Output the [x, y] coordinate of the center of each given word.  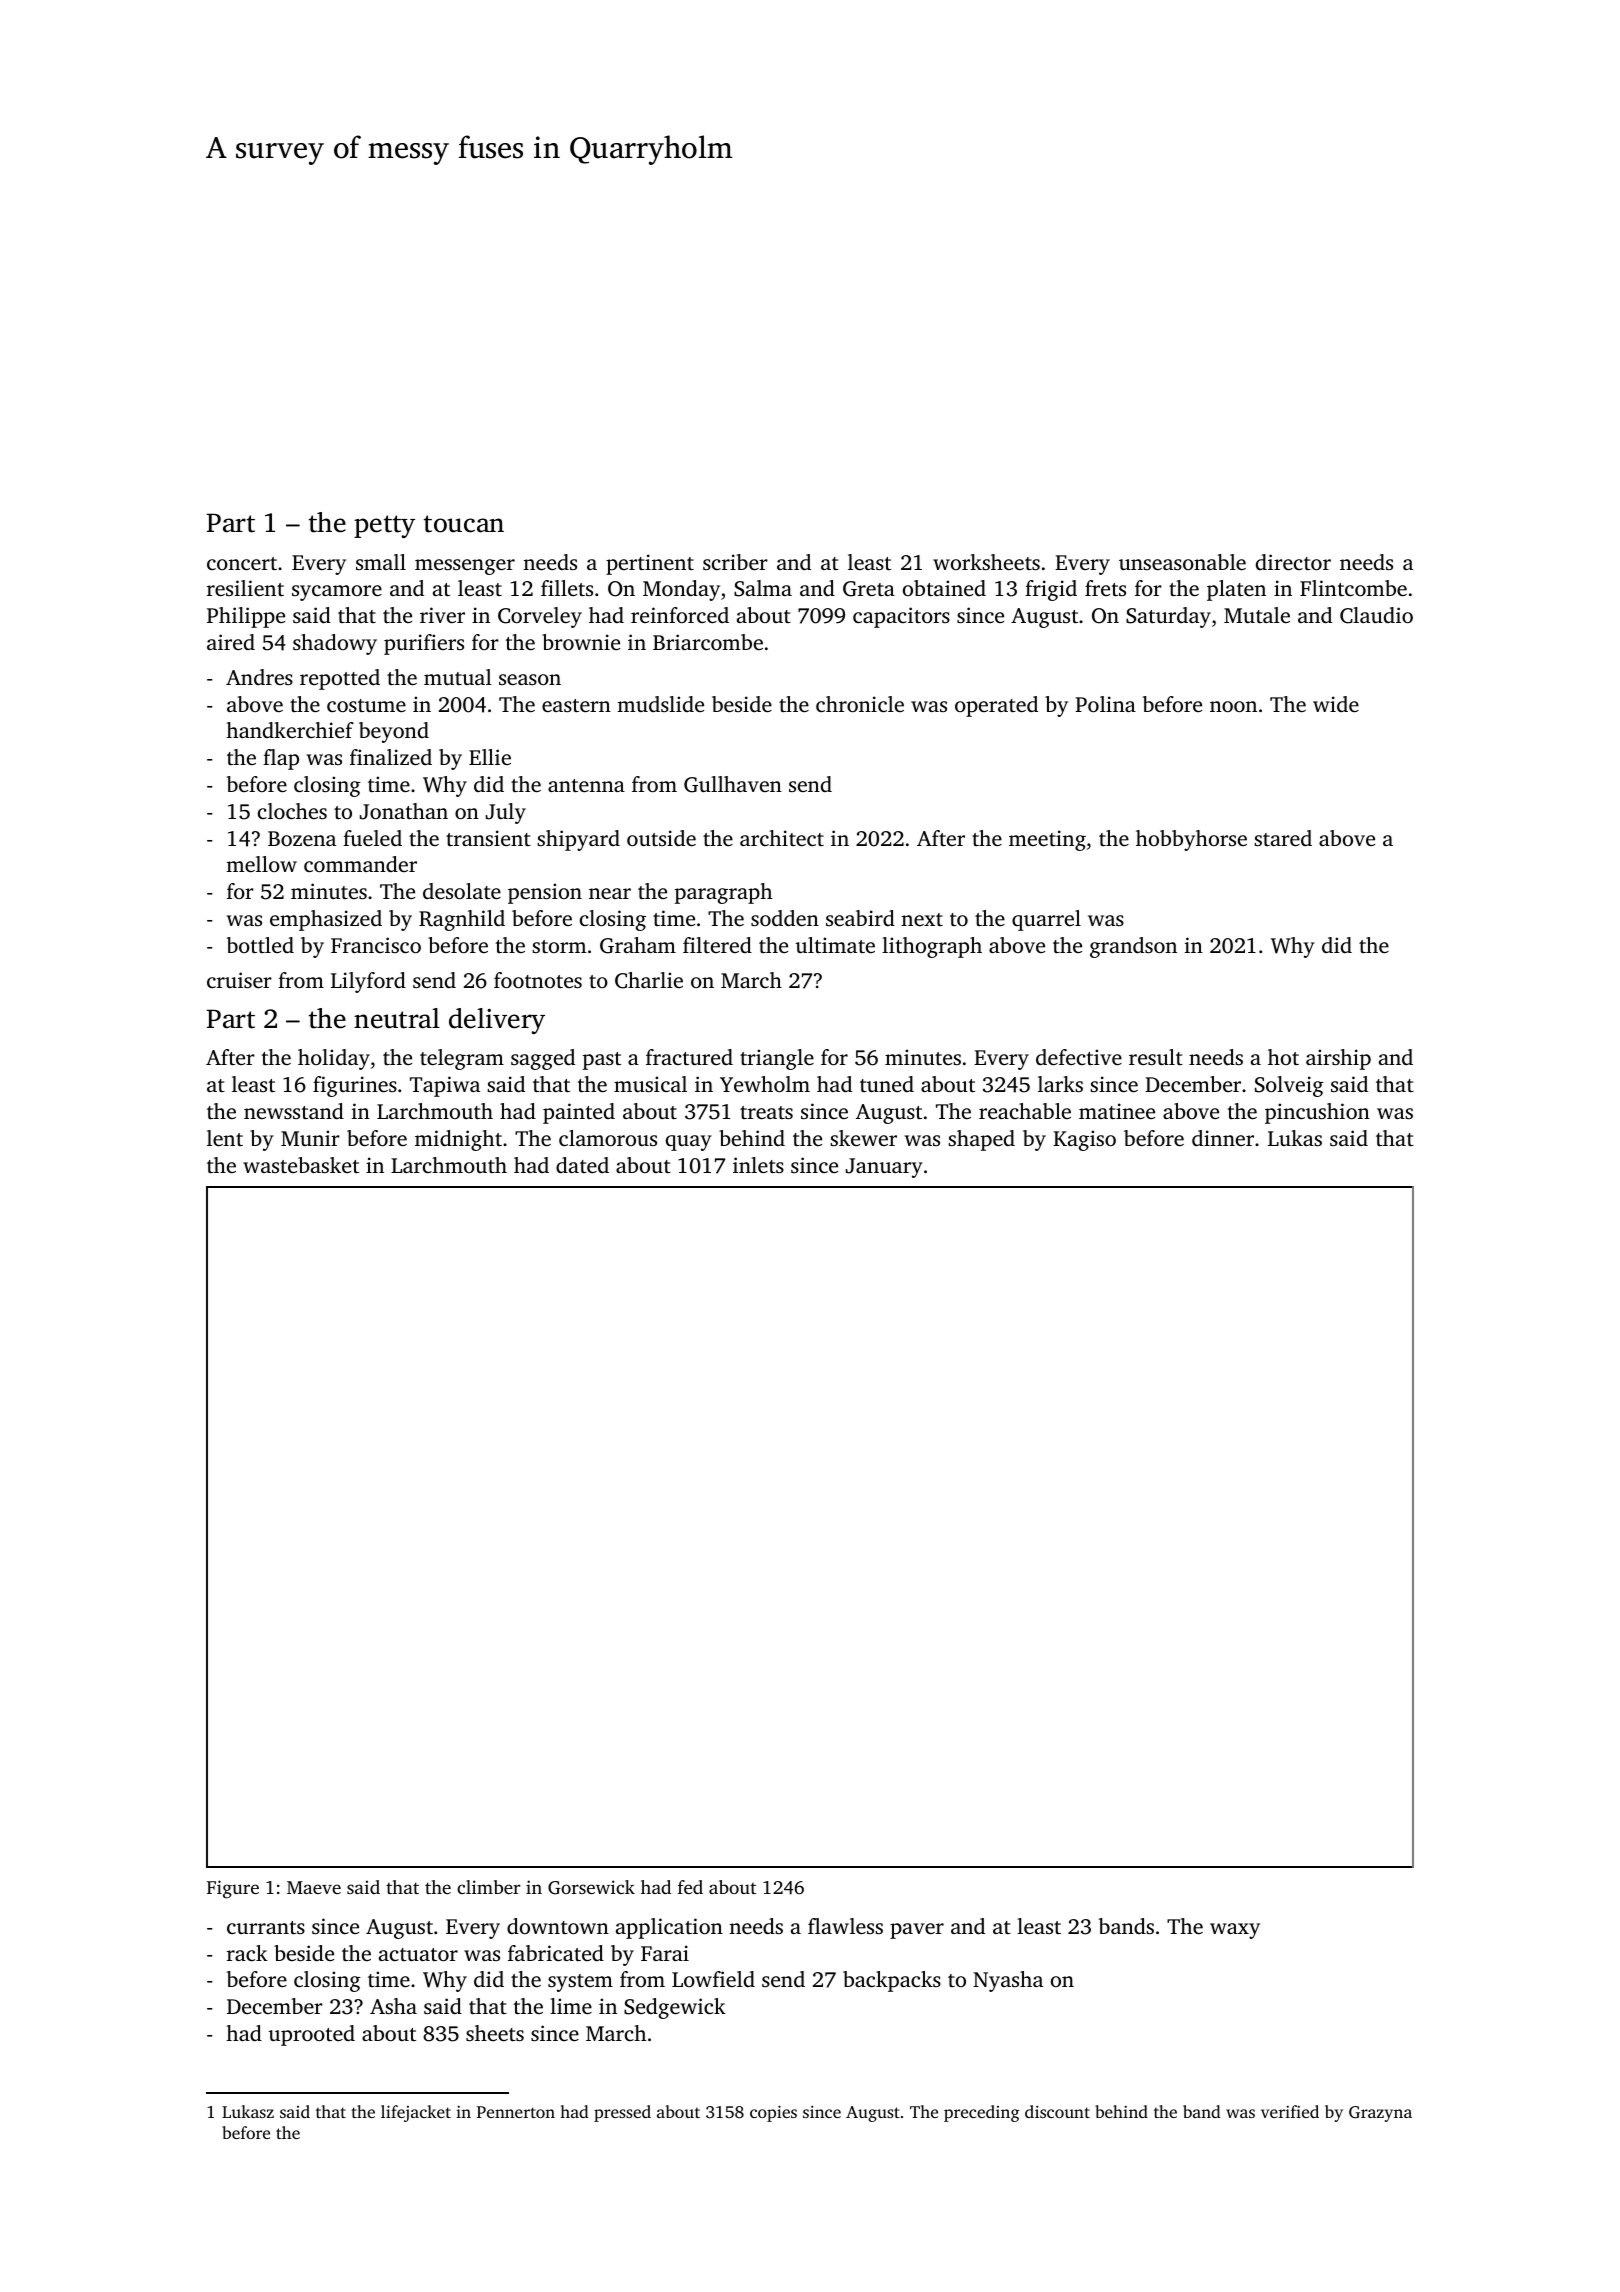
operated [996, 706]
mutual [458, 677]
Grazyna [1380, 2114]
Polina [1105, 704]
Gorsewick [591, 1887]
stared [1283, 838]
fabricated [556, 1953]
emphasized [326, 920]
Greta [869, 589]
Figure [233, 1889]
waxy [1235, 1931]
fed [690, 1887]
